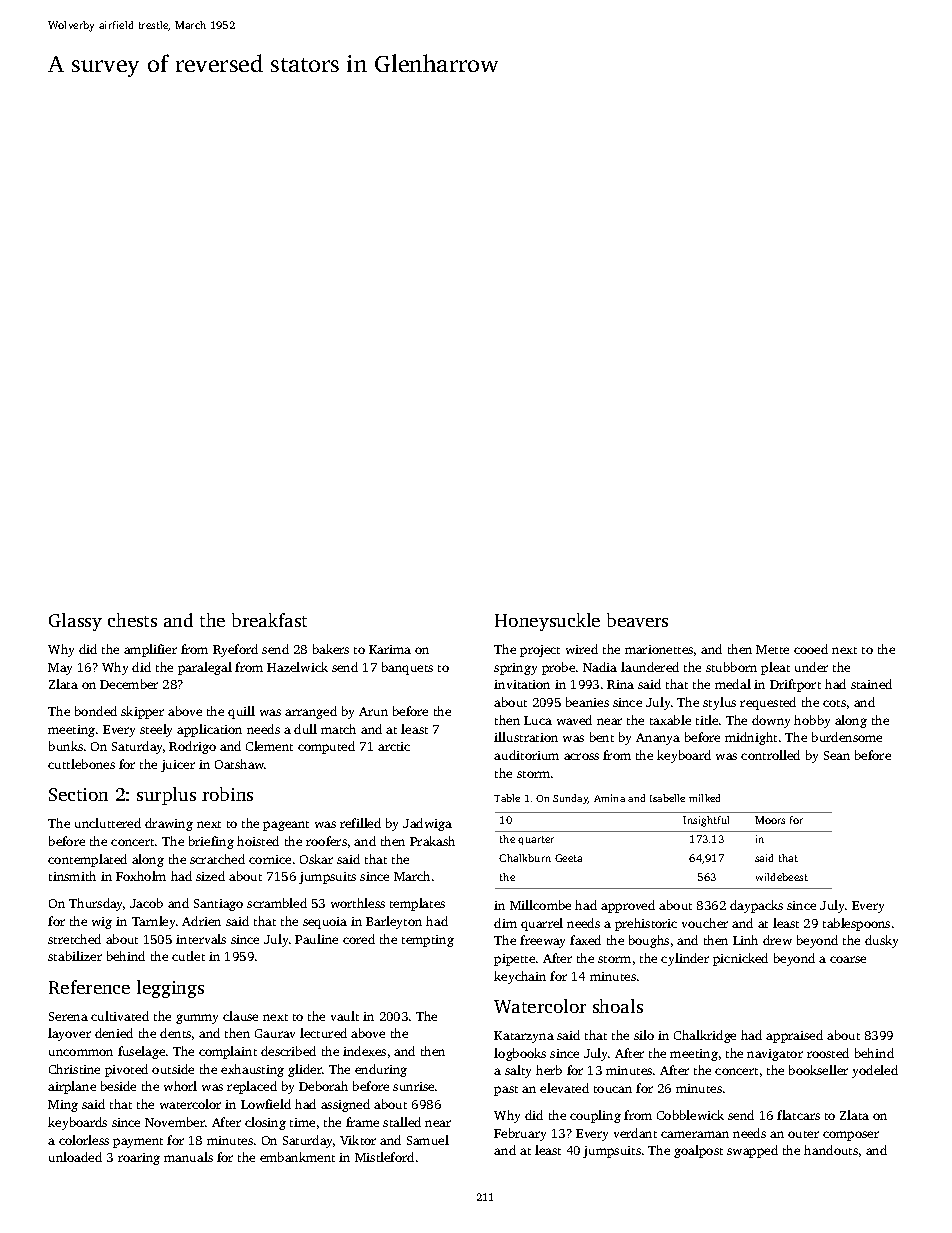  What do you see at coordinates (210, 876) in the document?
I see `sized` at bounding box center [210, 876].
